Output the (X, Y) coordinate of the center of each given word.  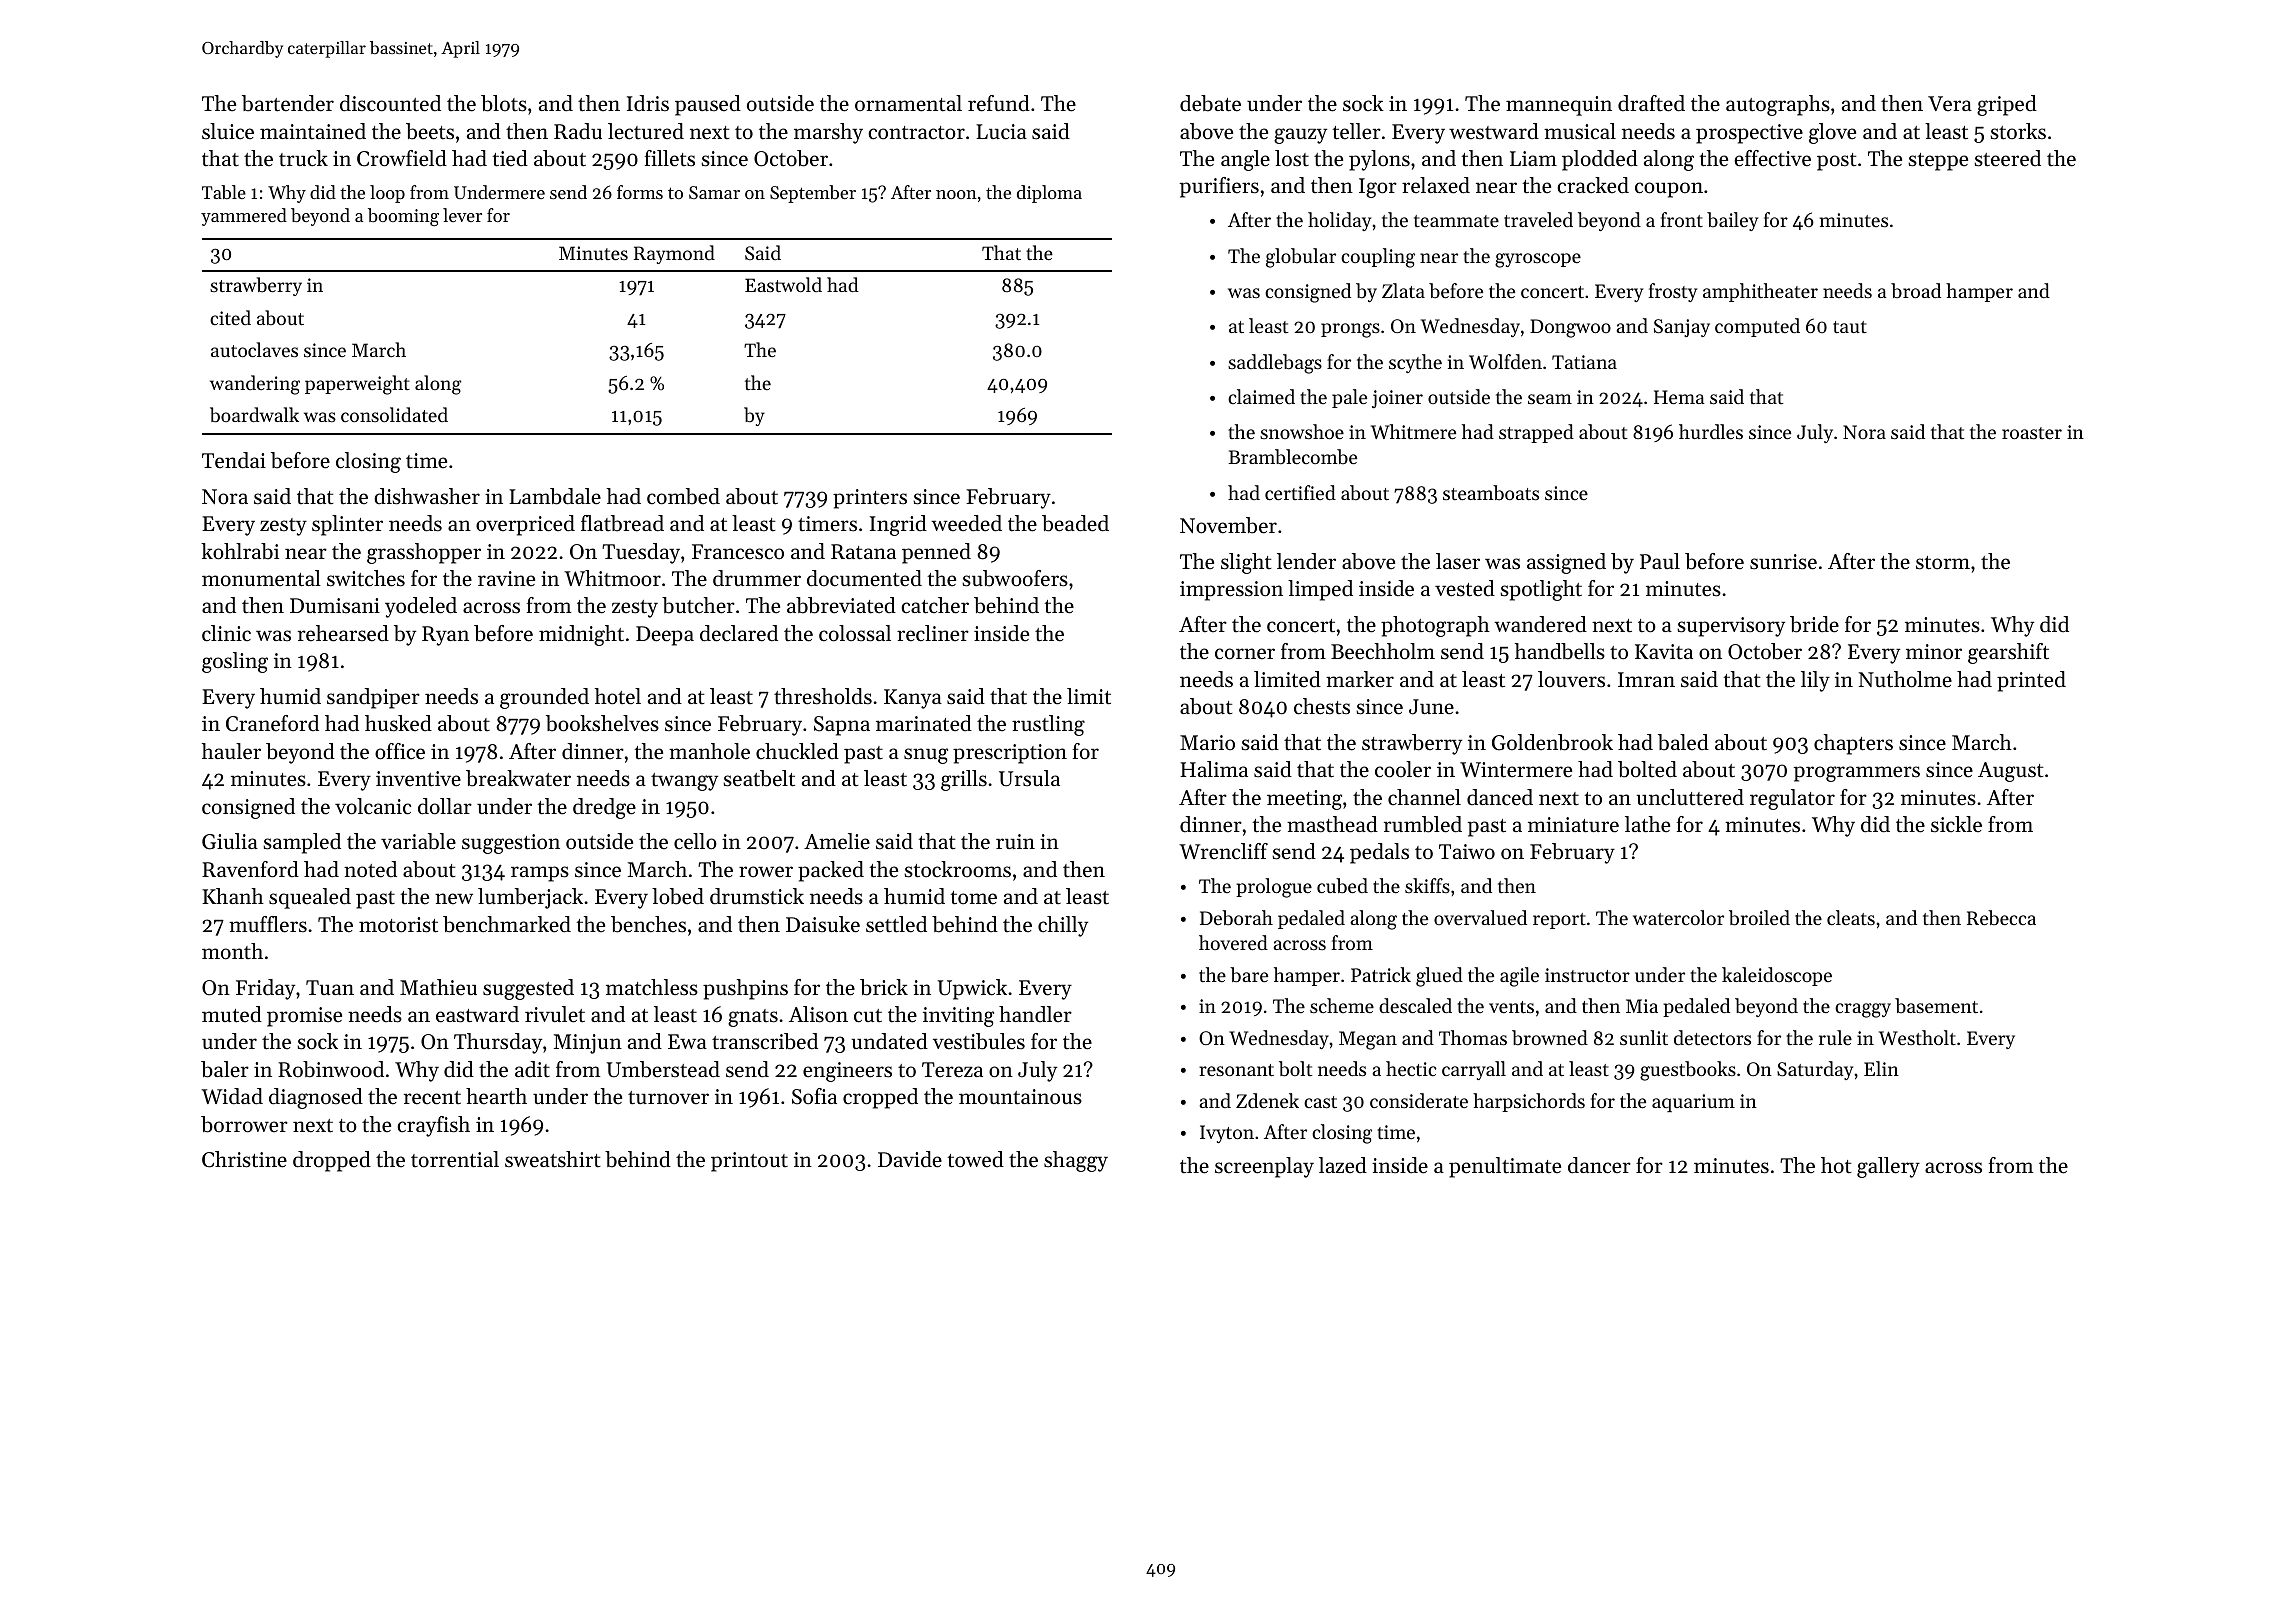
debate (1210, 103)
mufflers (268, 924)
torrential (455, 1159)
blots (504, 103)
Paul (1660, 561)
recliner (933, 633)
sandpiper (373, 698)
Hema (1679, 397)
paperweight (357, 385)
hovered (1233, 942)
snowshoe (1302, 431)
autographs (1778, 105)
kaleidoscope (1777, 976)
